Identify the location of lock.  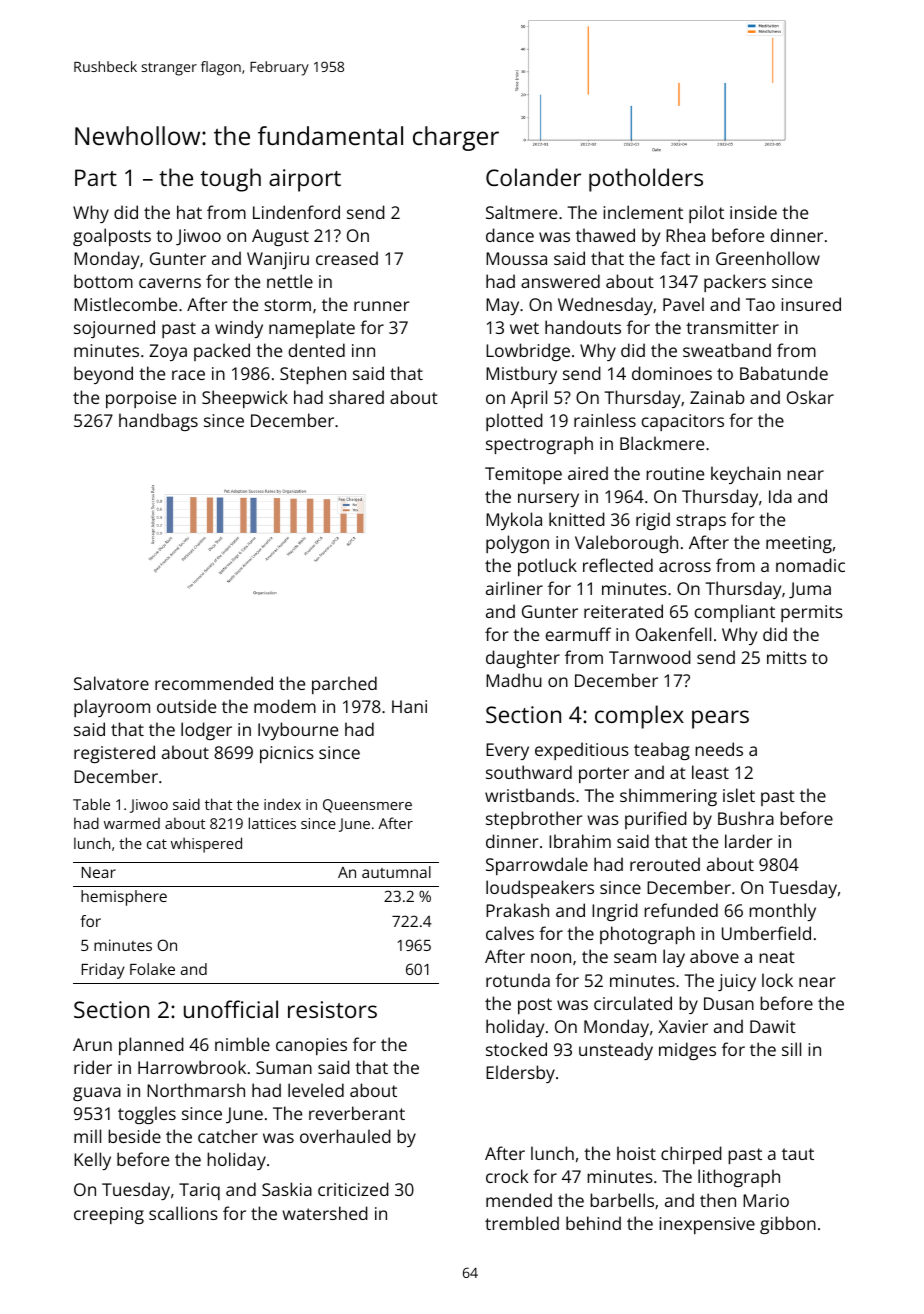
(777, 980).
